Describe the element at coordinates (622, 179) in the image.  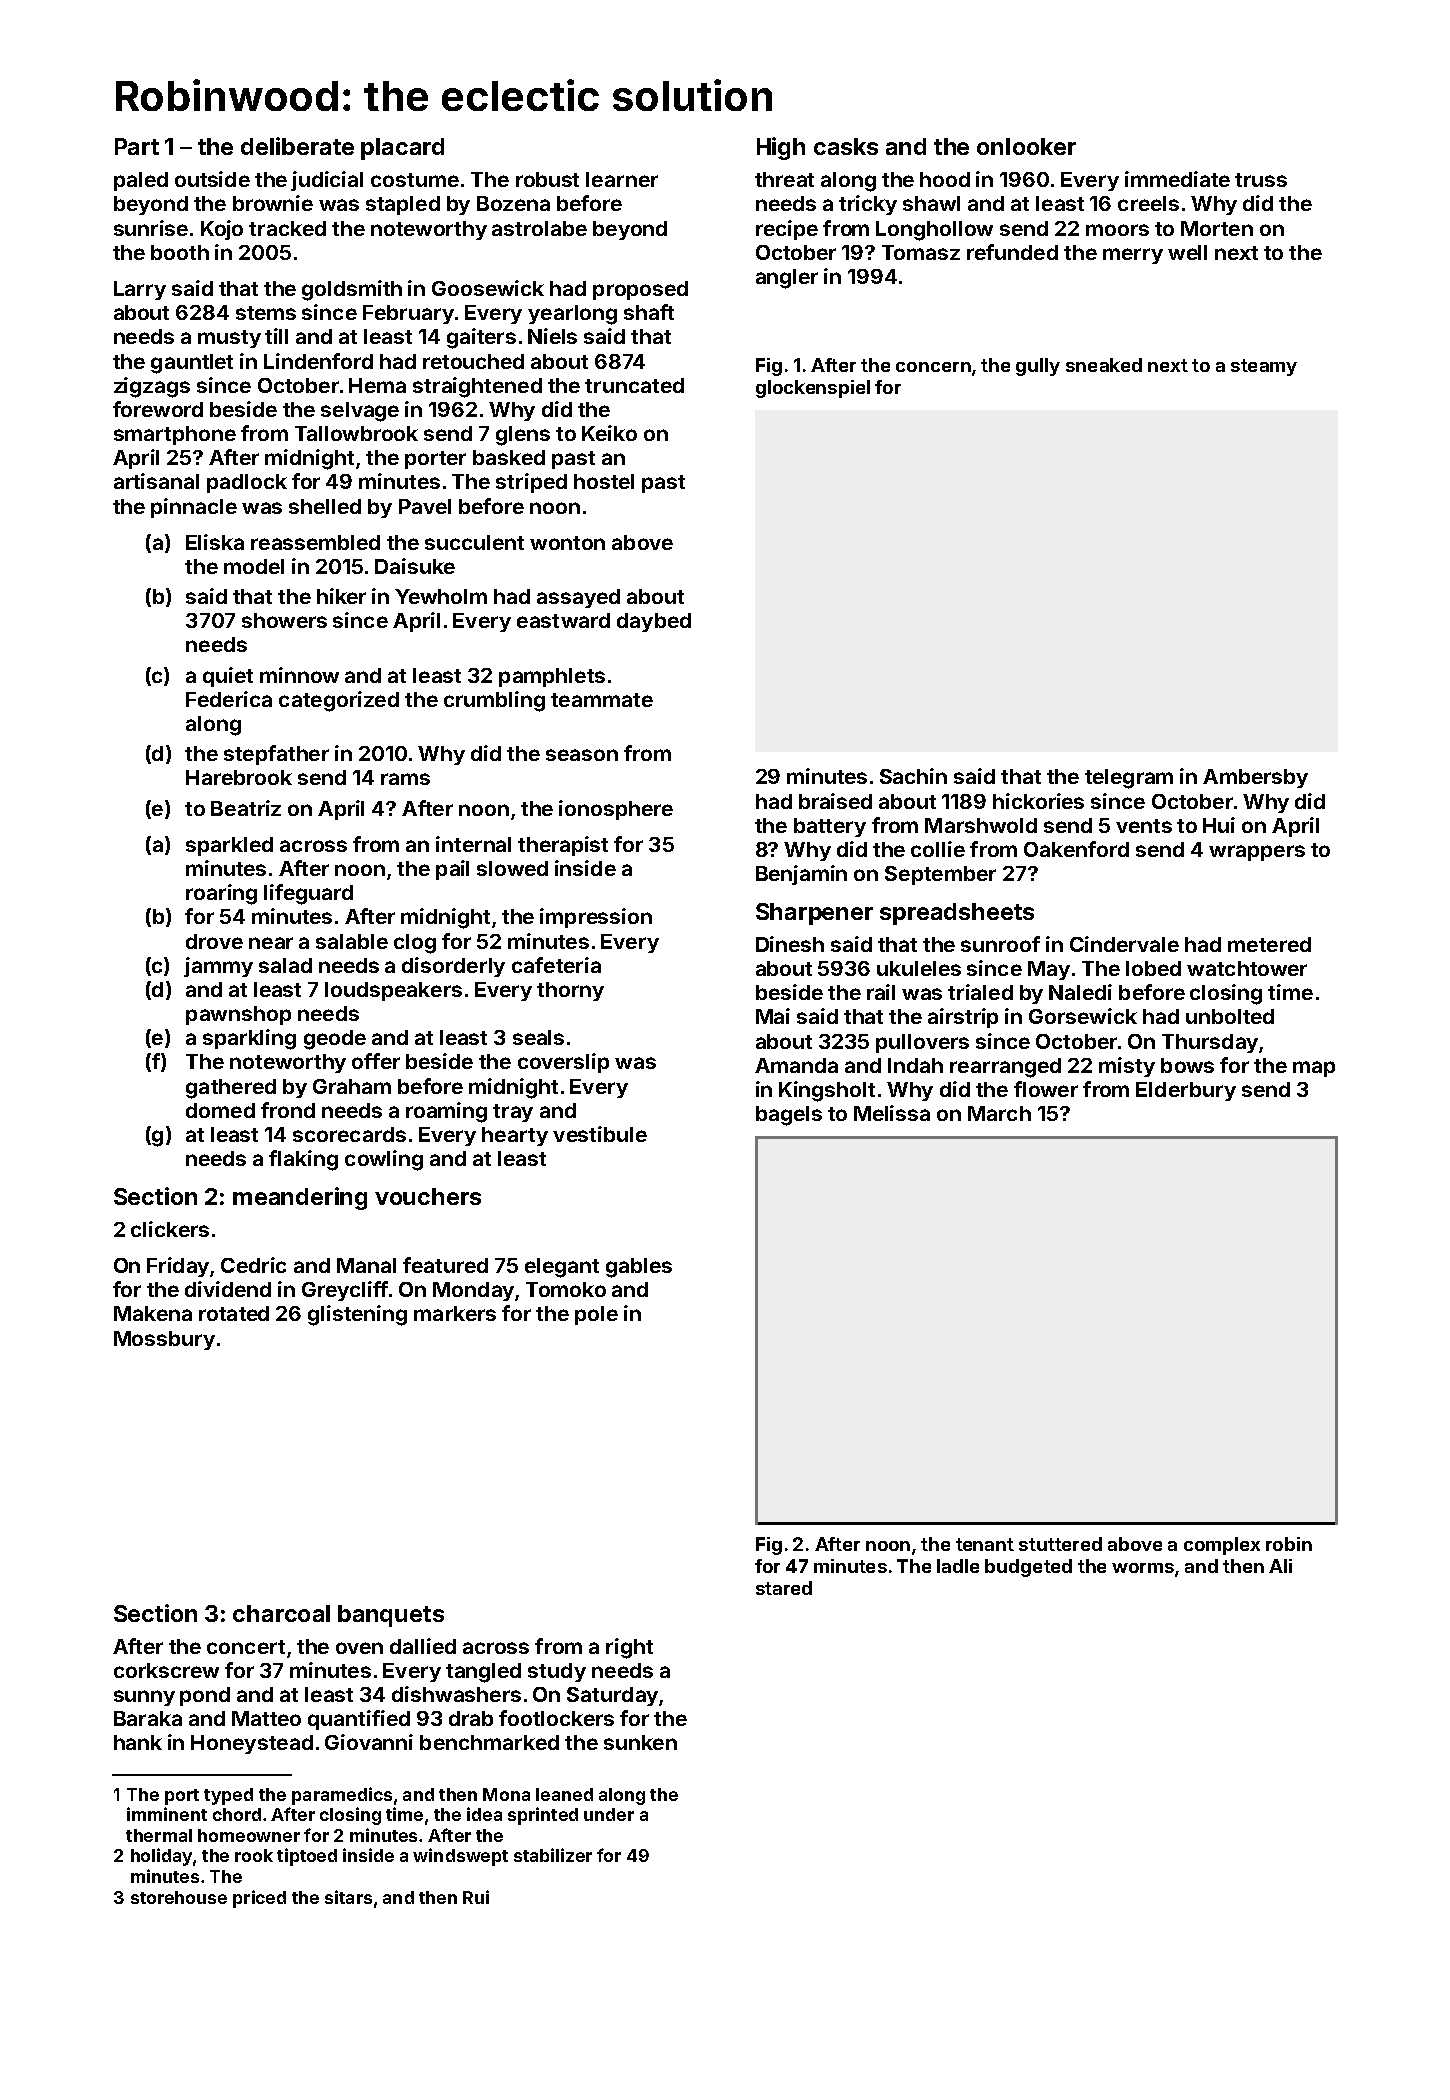
I see `learner` at that location.
